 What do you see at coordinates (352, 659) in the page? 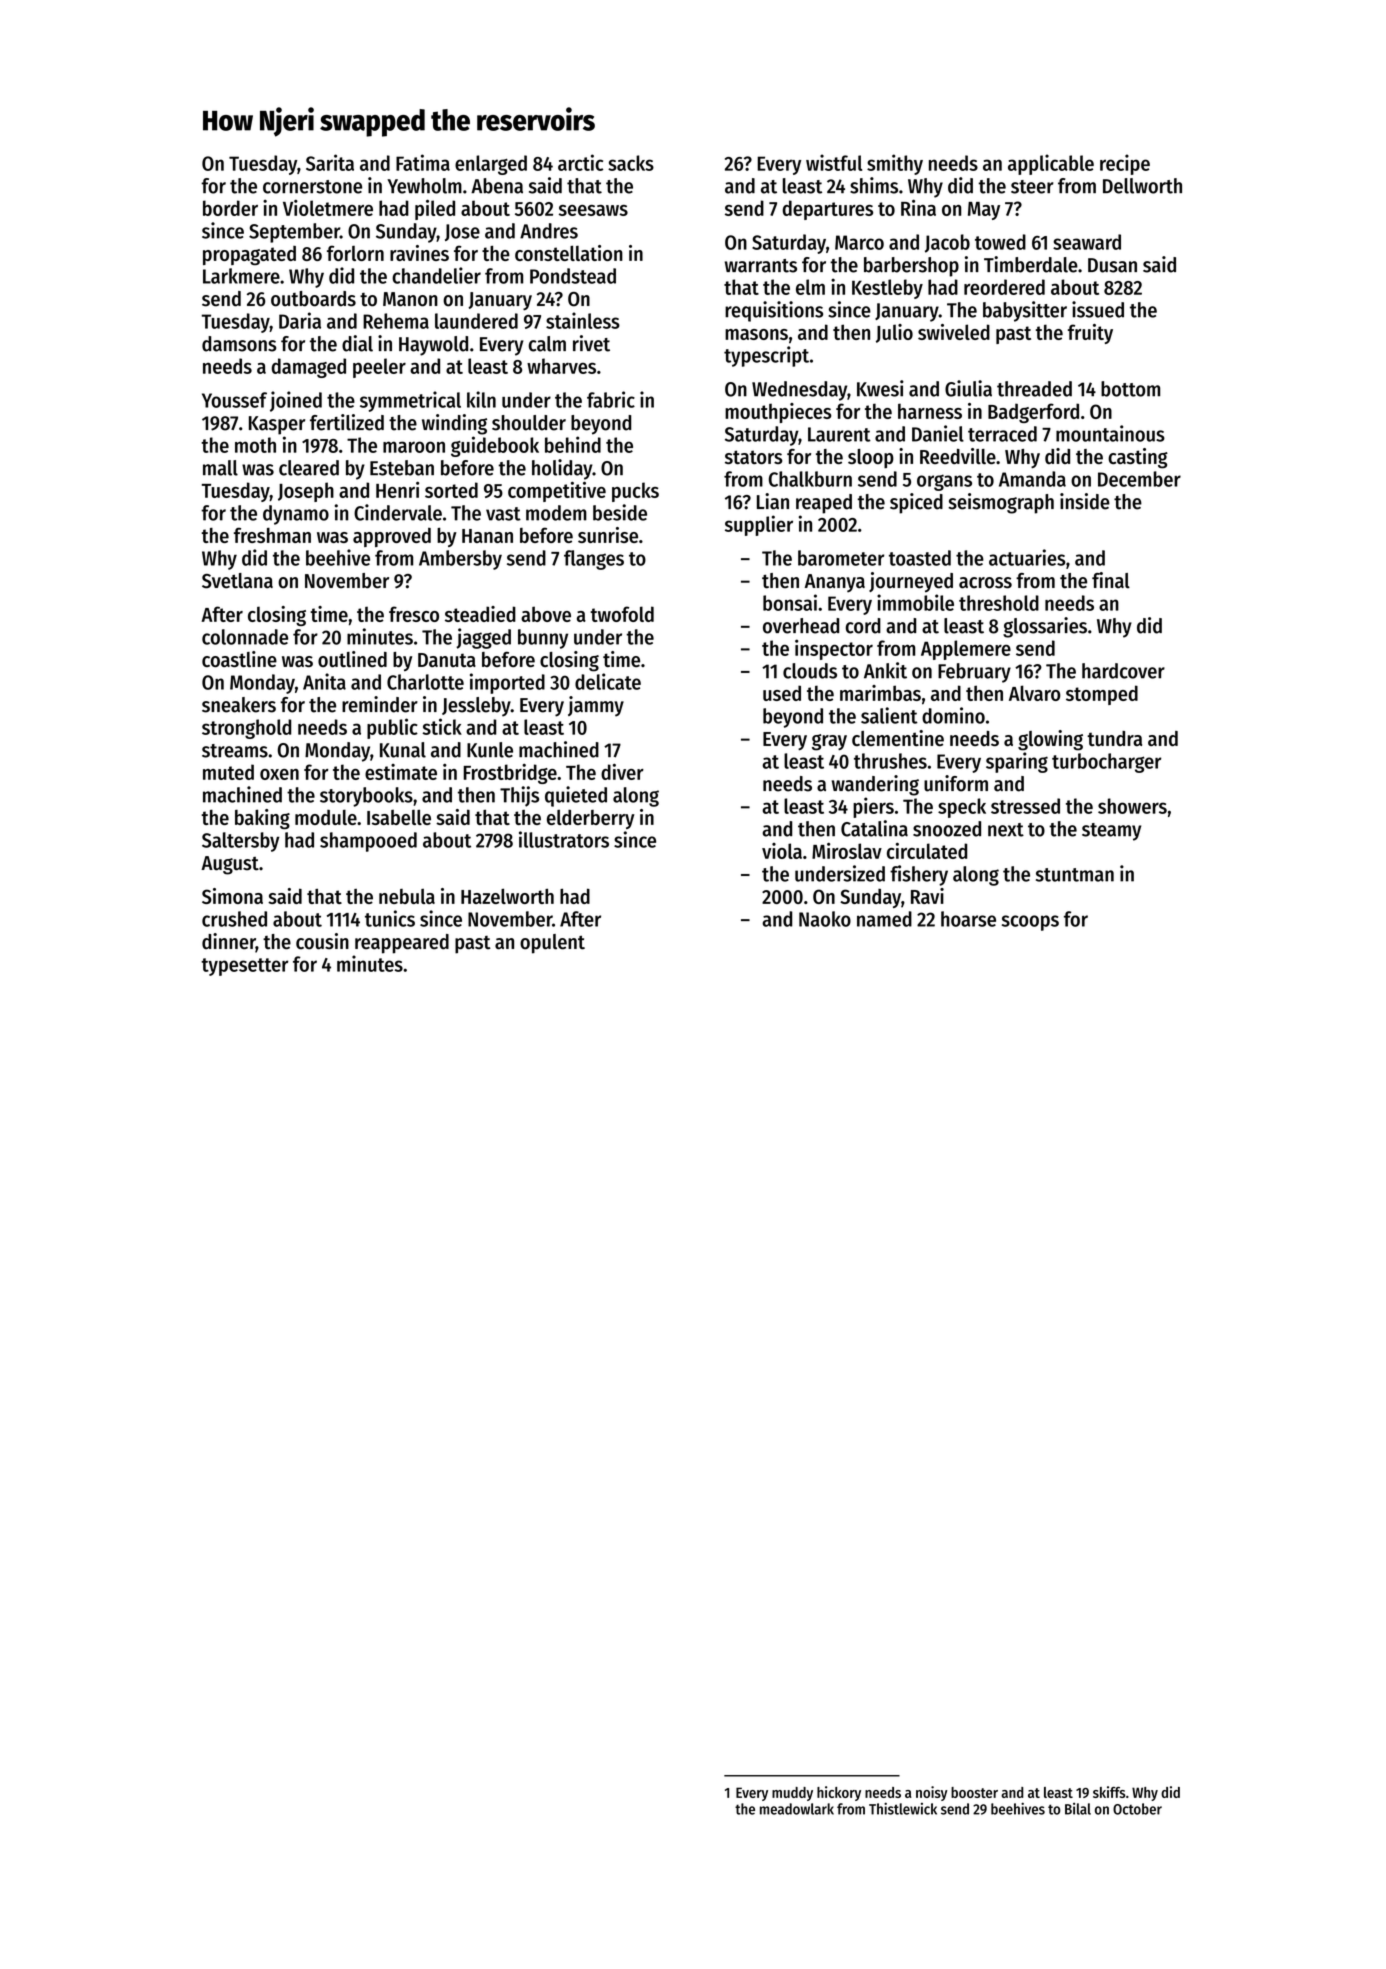
I see `outlined` at bounding box center [352, 659].
